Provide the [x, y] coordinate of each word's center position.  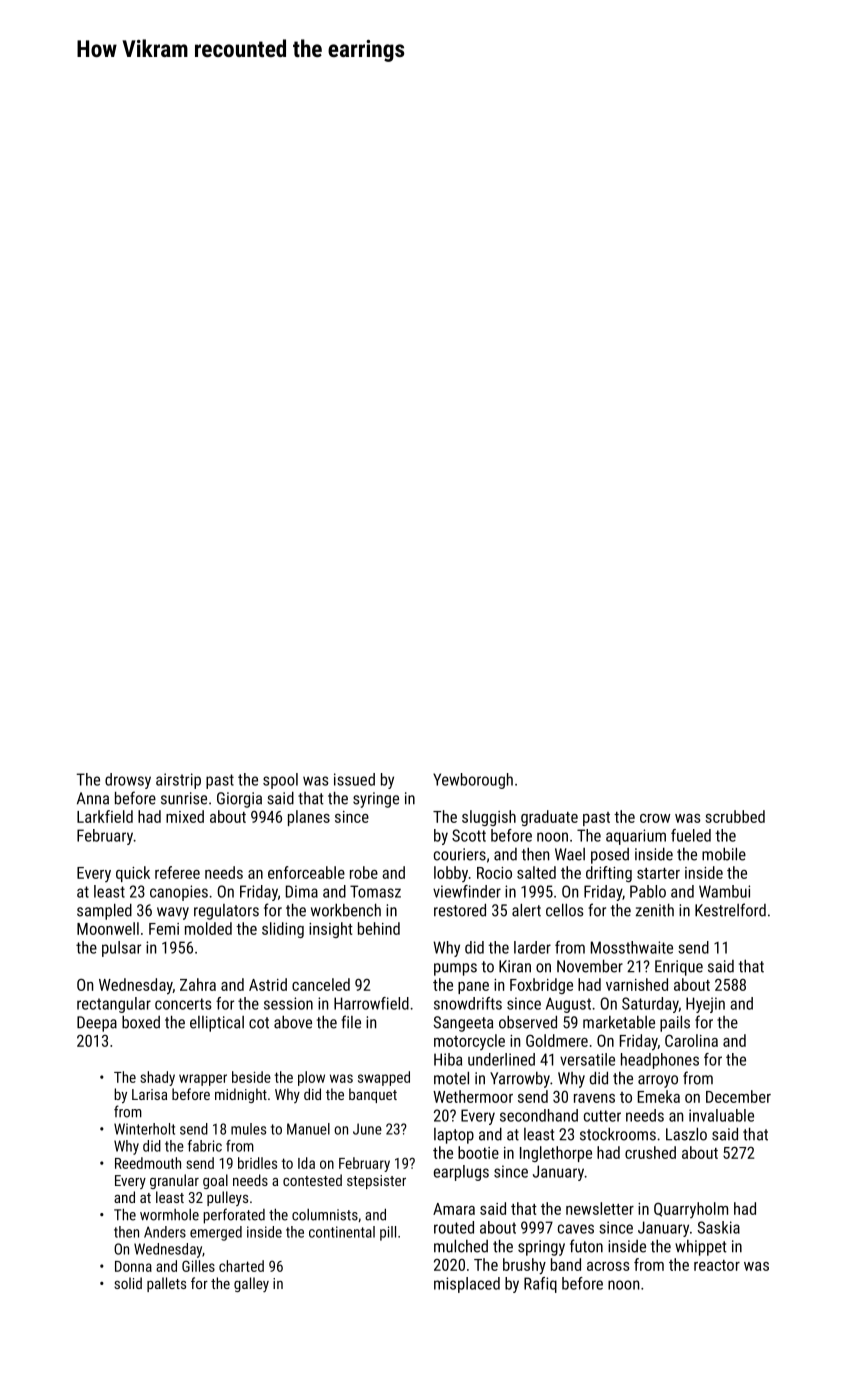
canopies [179, 893]
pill [388, 1233]
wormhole [169, 1215]
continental [342, 1232]
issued [354, 779]
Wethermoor [473, 1096]
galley [251, 1284]
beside [251, 1077]
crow [655, 818]
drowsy [128, 781]
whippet [701, 1248]
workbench [346, 910]
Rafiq [540, 1285]
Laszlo [686, 1134]
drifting [609, 874]
